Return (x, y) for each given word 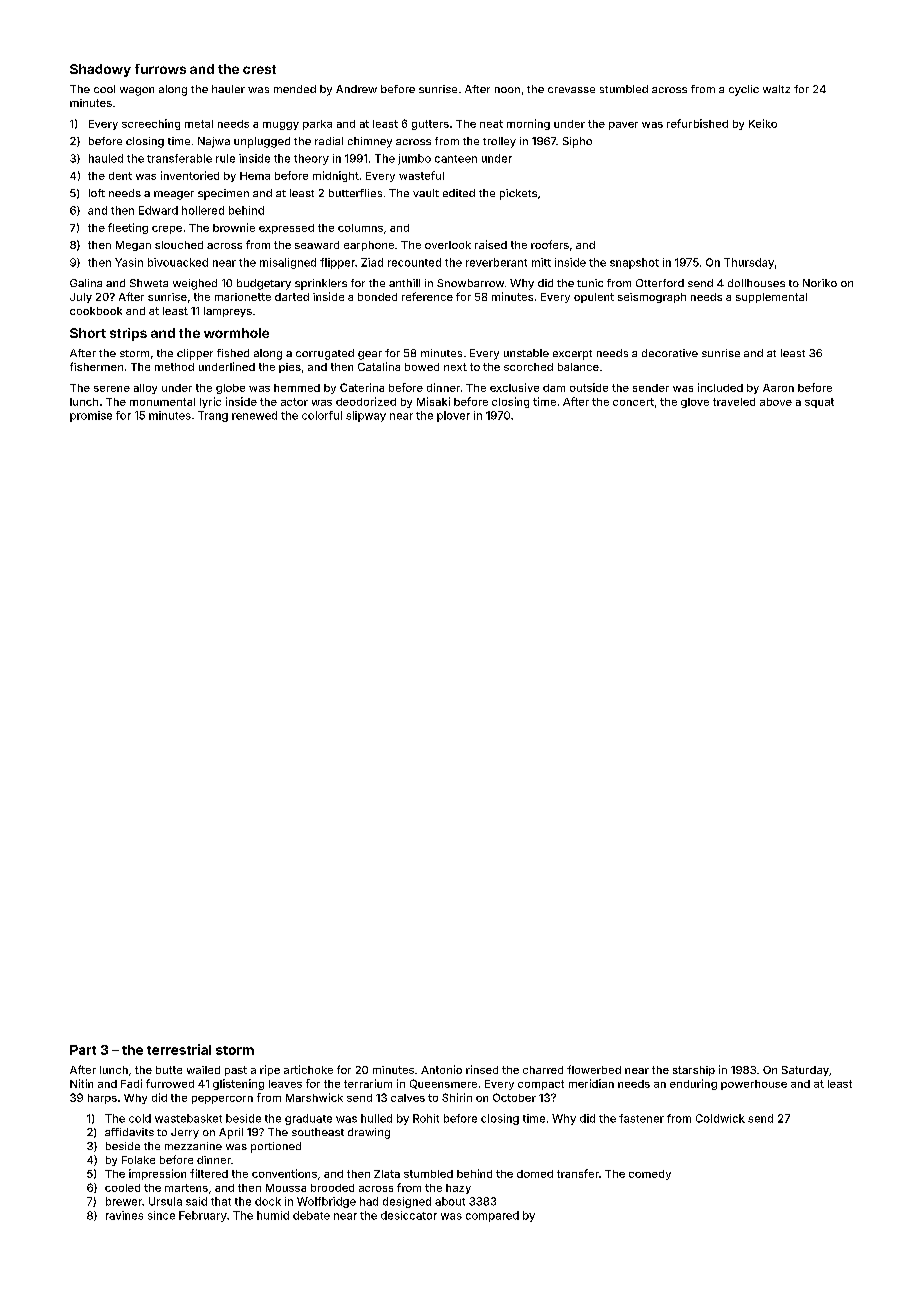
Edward (158, 210)
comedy (650, 1175)
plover (453, 416)
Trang (213, 416)
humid (273, 1215)
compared (492, 1216)
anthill (404, 283)
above (776, 402)
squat (819, 403)
